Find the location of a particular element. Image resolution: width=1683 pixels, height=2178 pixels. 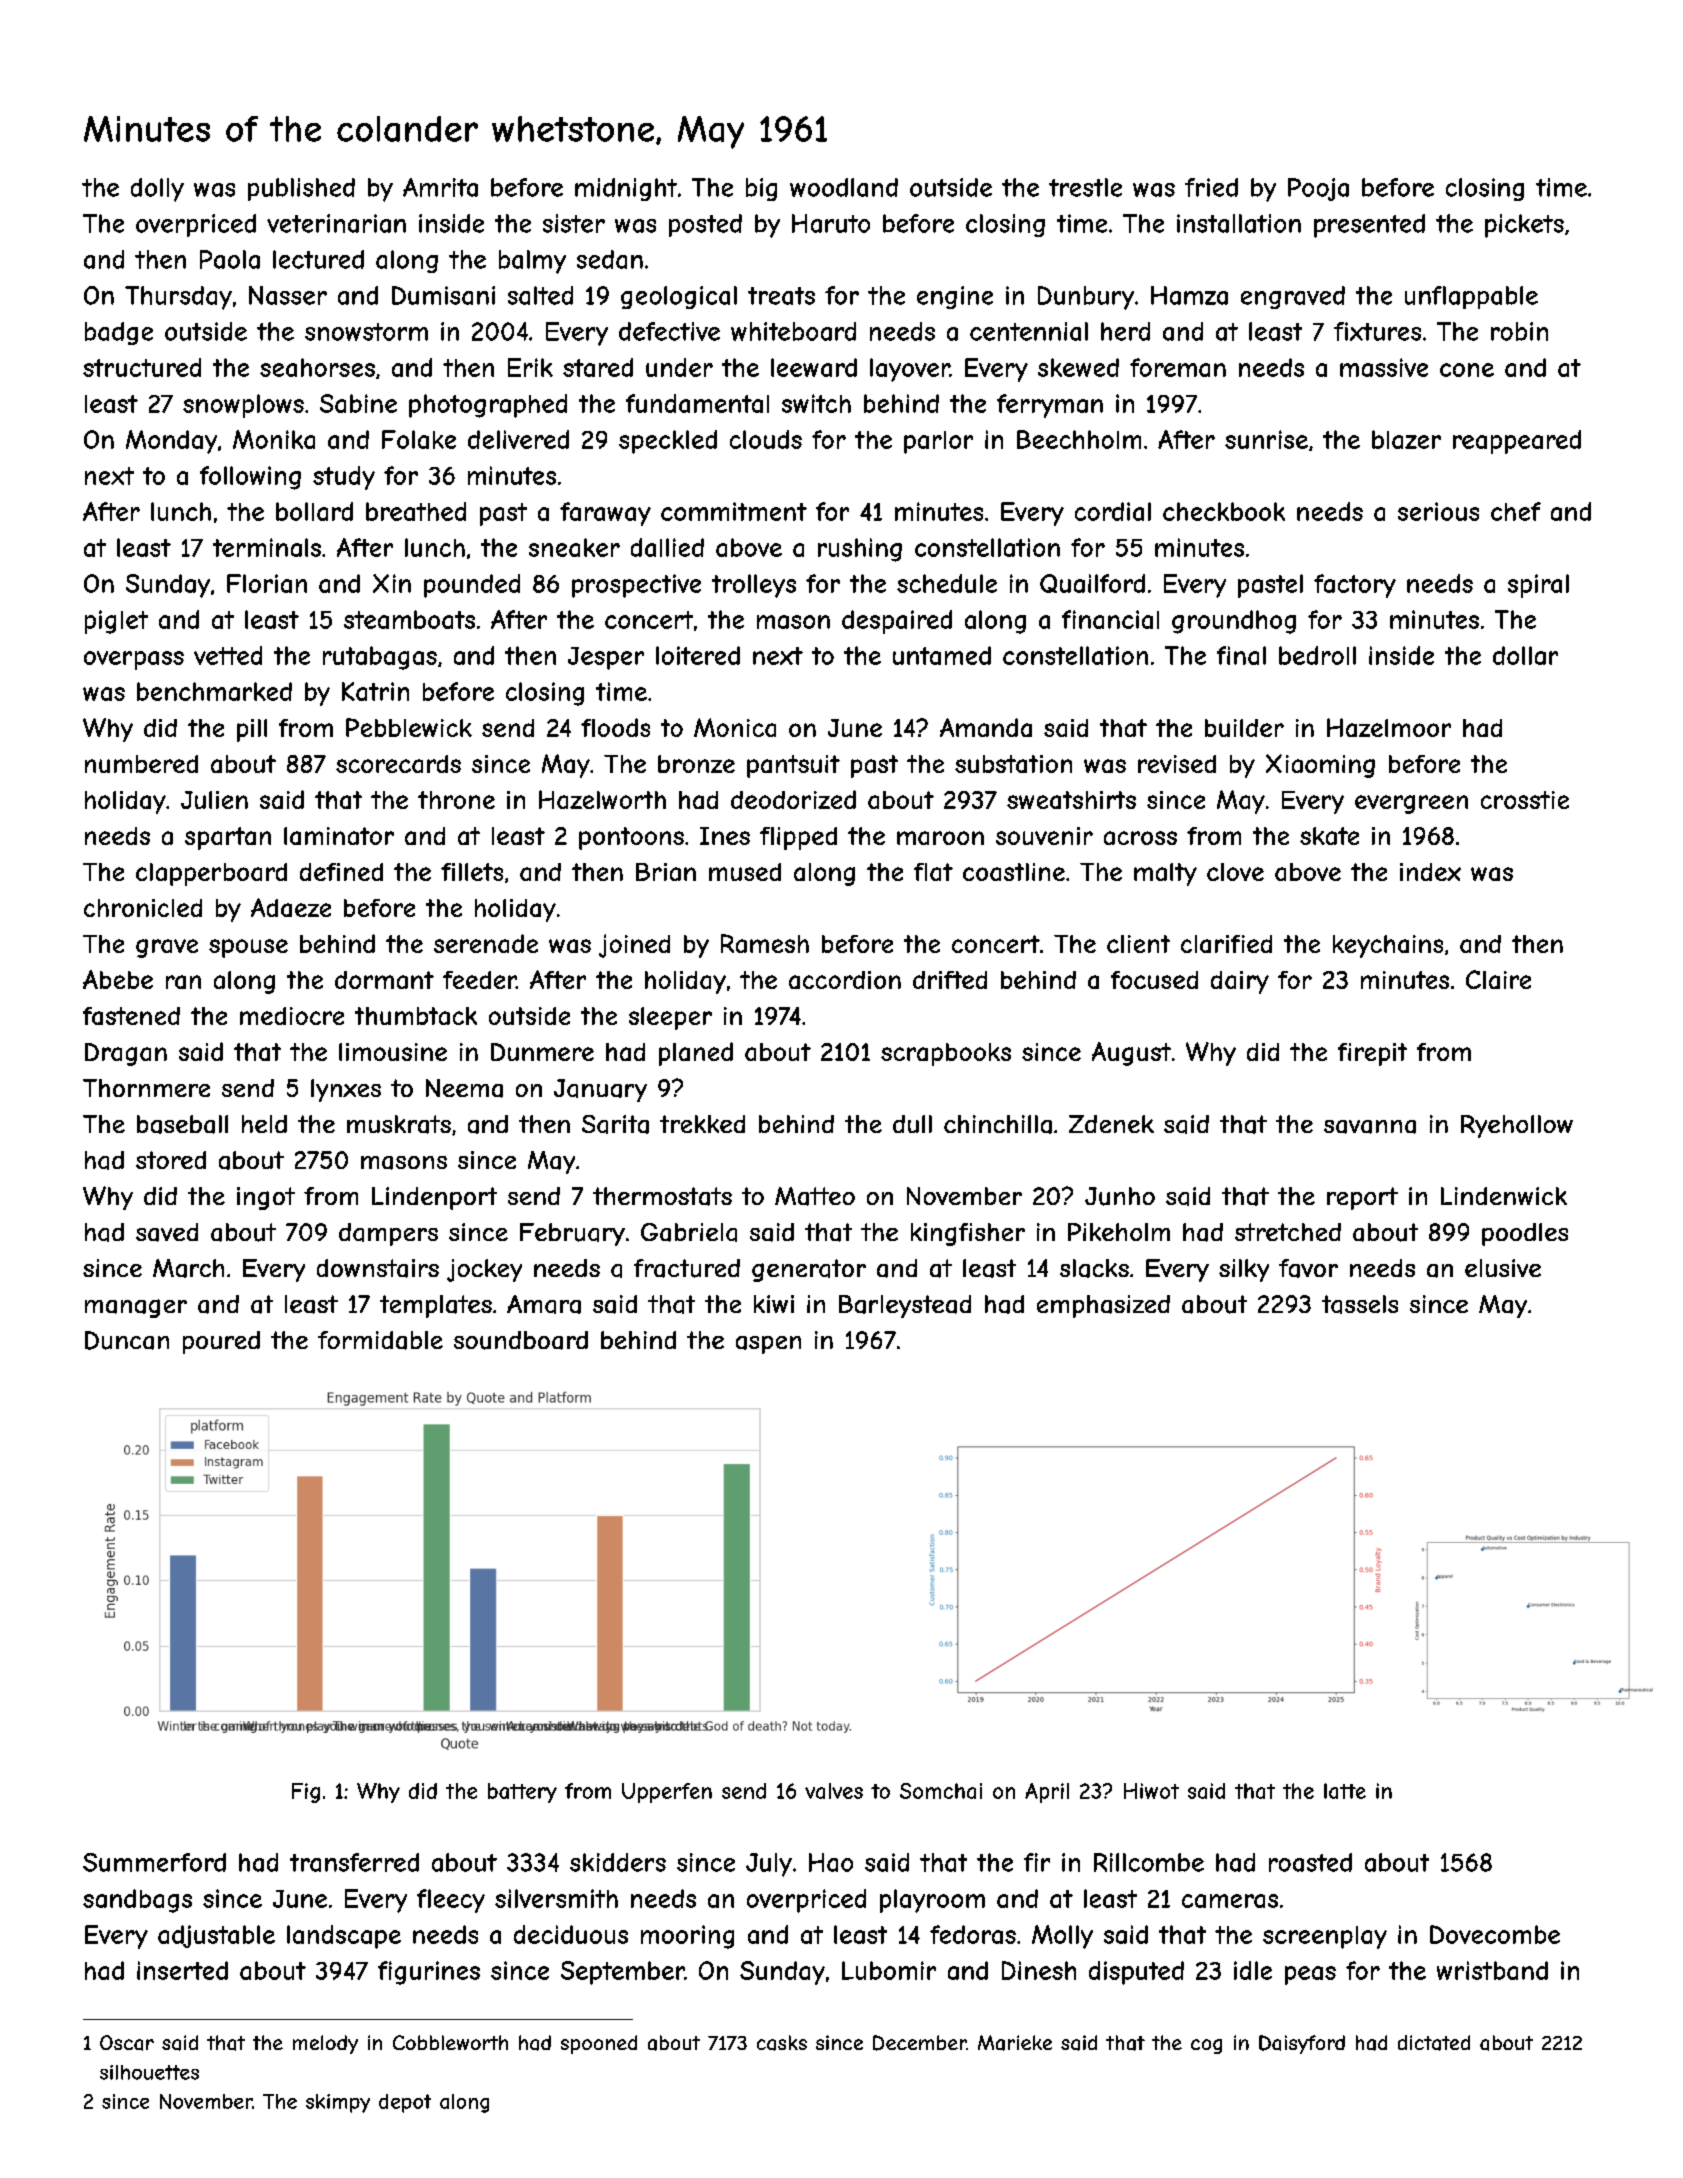

aspen is located at coordinates (768, 1345).
